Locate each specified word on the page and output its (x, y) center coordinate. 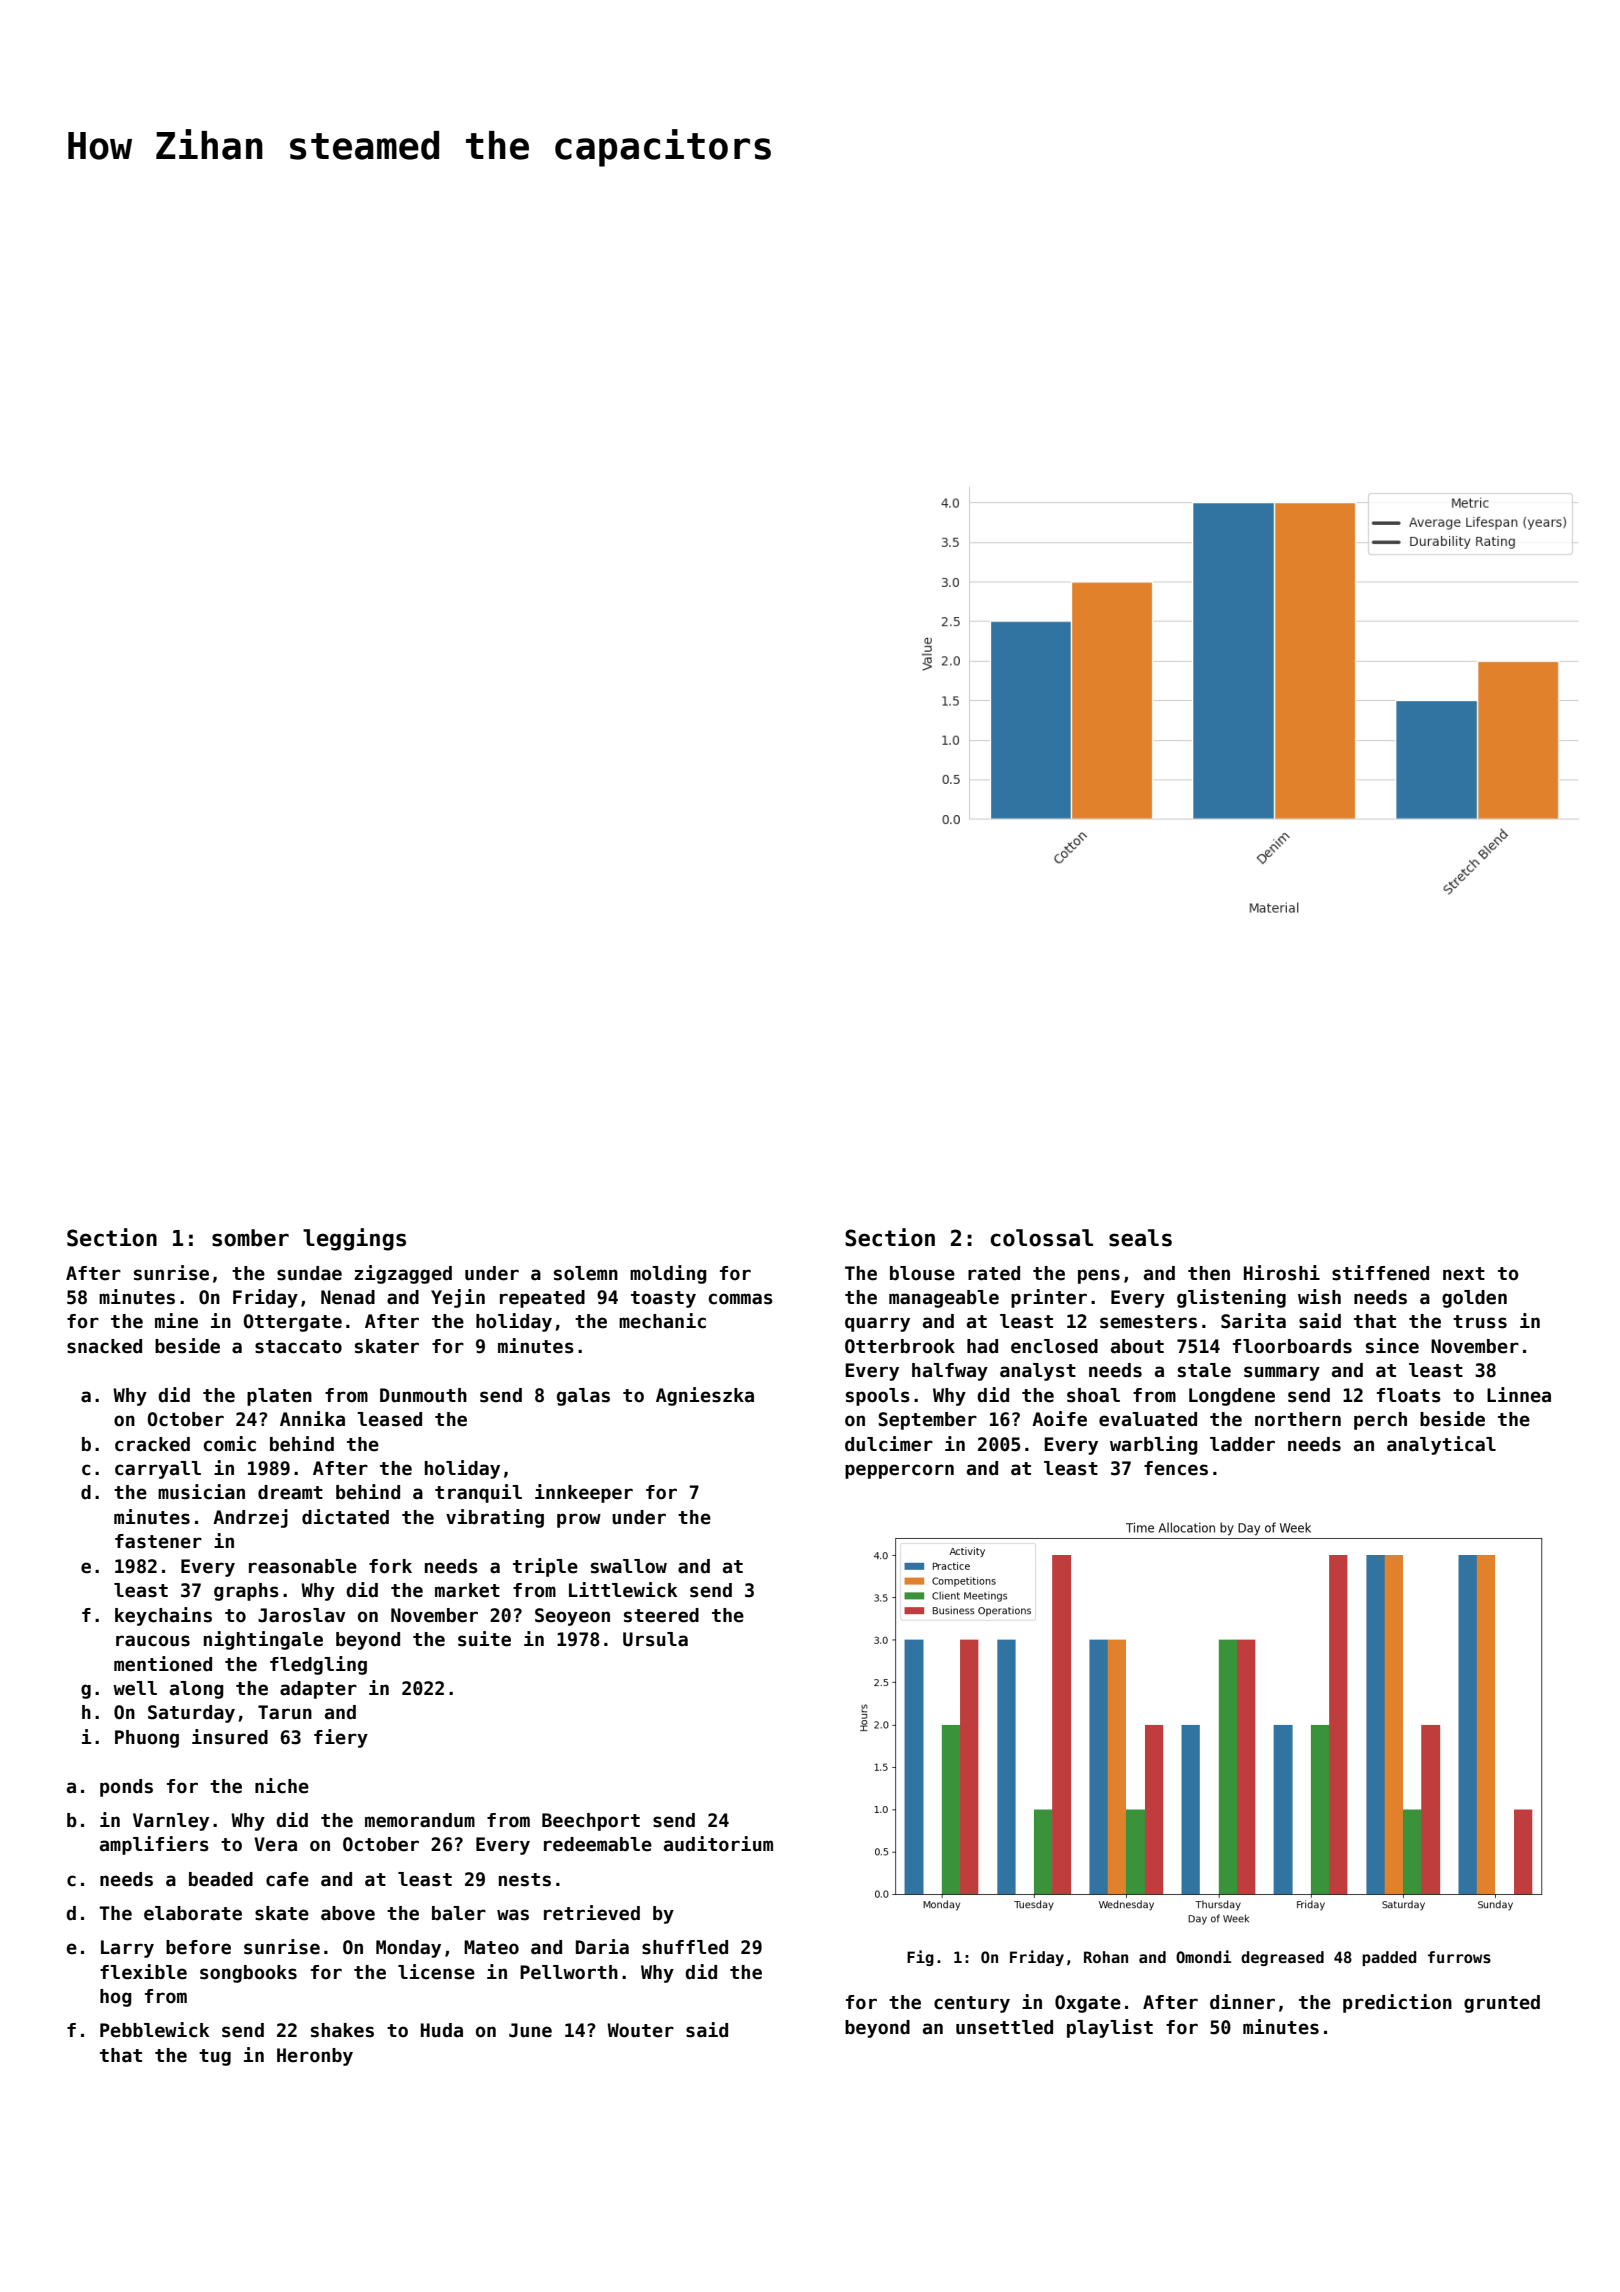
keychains (163, 1616)
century (972, 2004)
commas (741, 1299)
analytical (1441, 1445)
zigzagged (403, 1274)
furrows (1459, 1957)
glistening (1231, 1298)
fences (1176, 1468)
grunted (1502, 2004)
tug (215, 2057)
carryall (158, 1470)
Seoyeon (572, 1617)
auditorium (718, 1844)
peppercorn (899, 1471)
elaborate (193, 1913)
